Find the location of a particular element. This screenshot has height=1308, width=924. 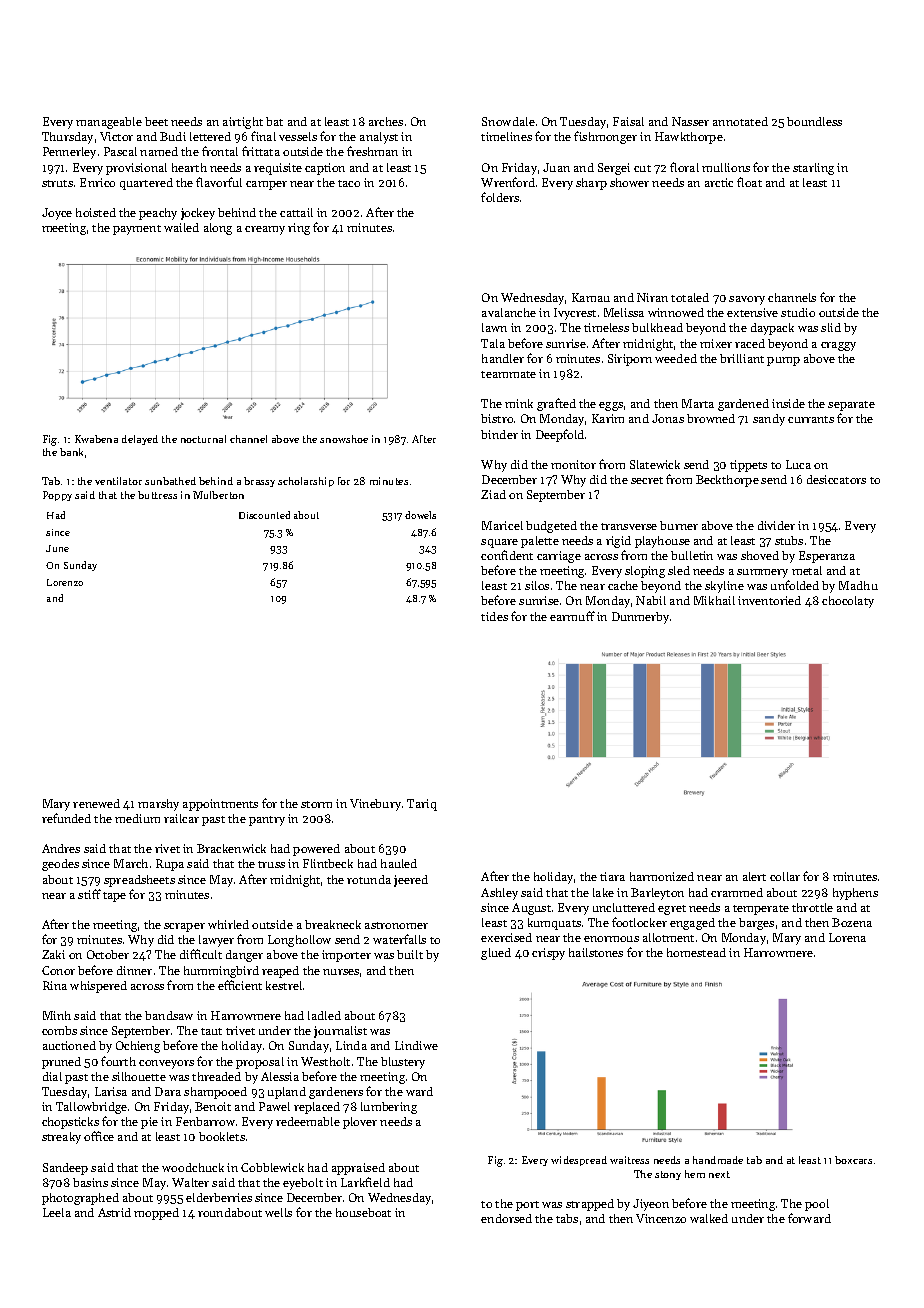

payment is located at coordinates (137, 230).
